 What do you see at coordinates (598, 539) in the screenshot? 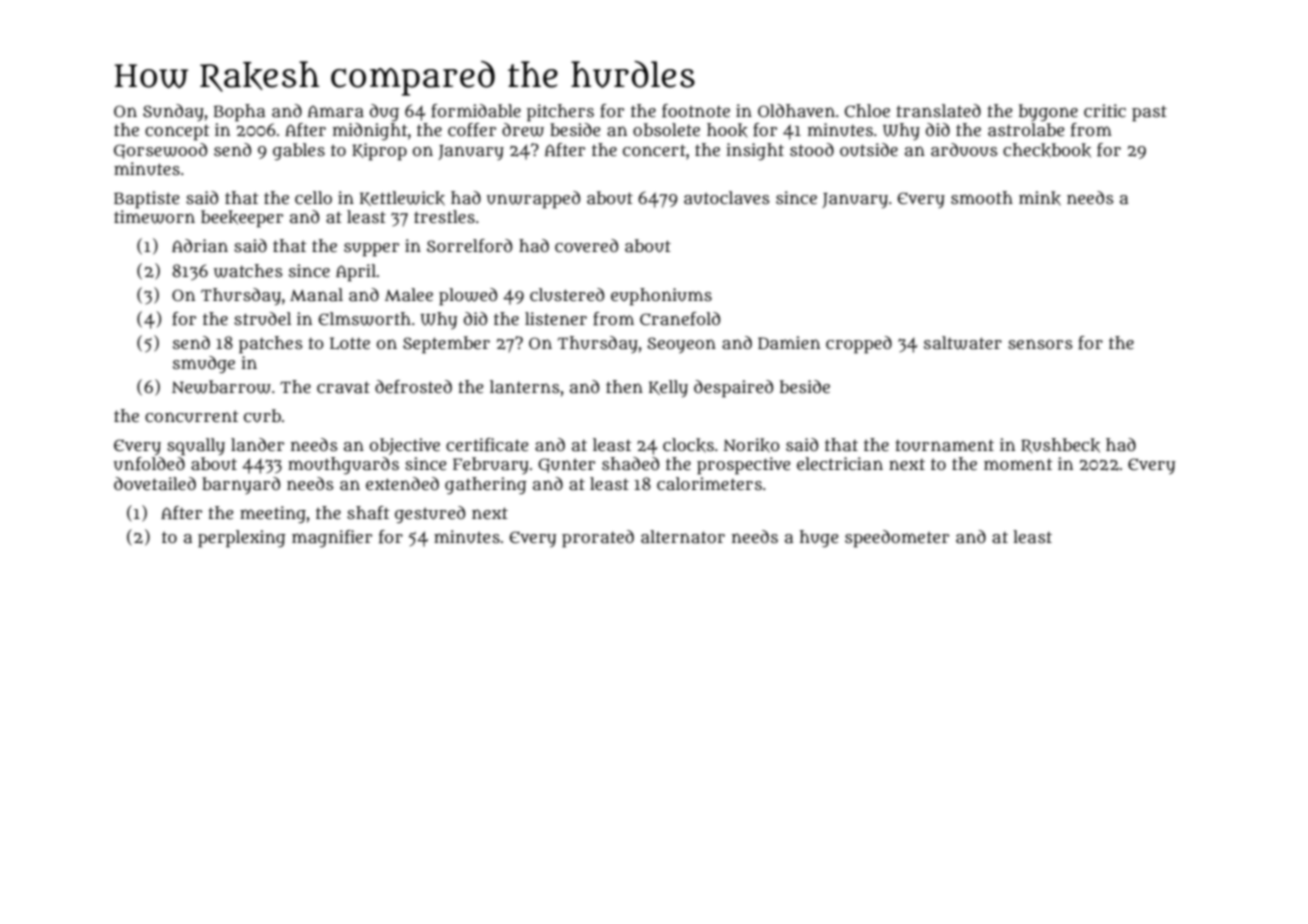
I see `prorated` at bounding box center [598, 539].
